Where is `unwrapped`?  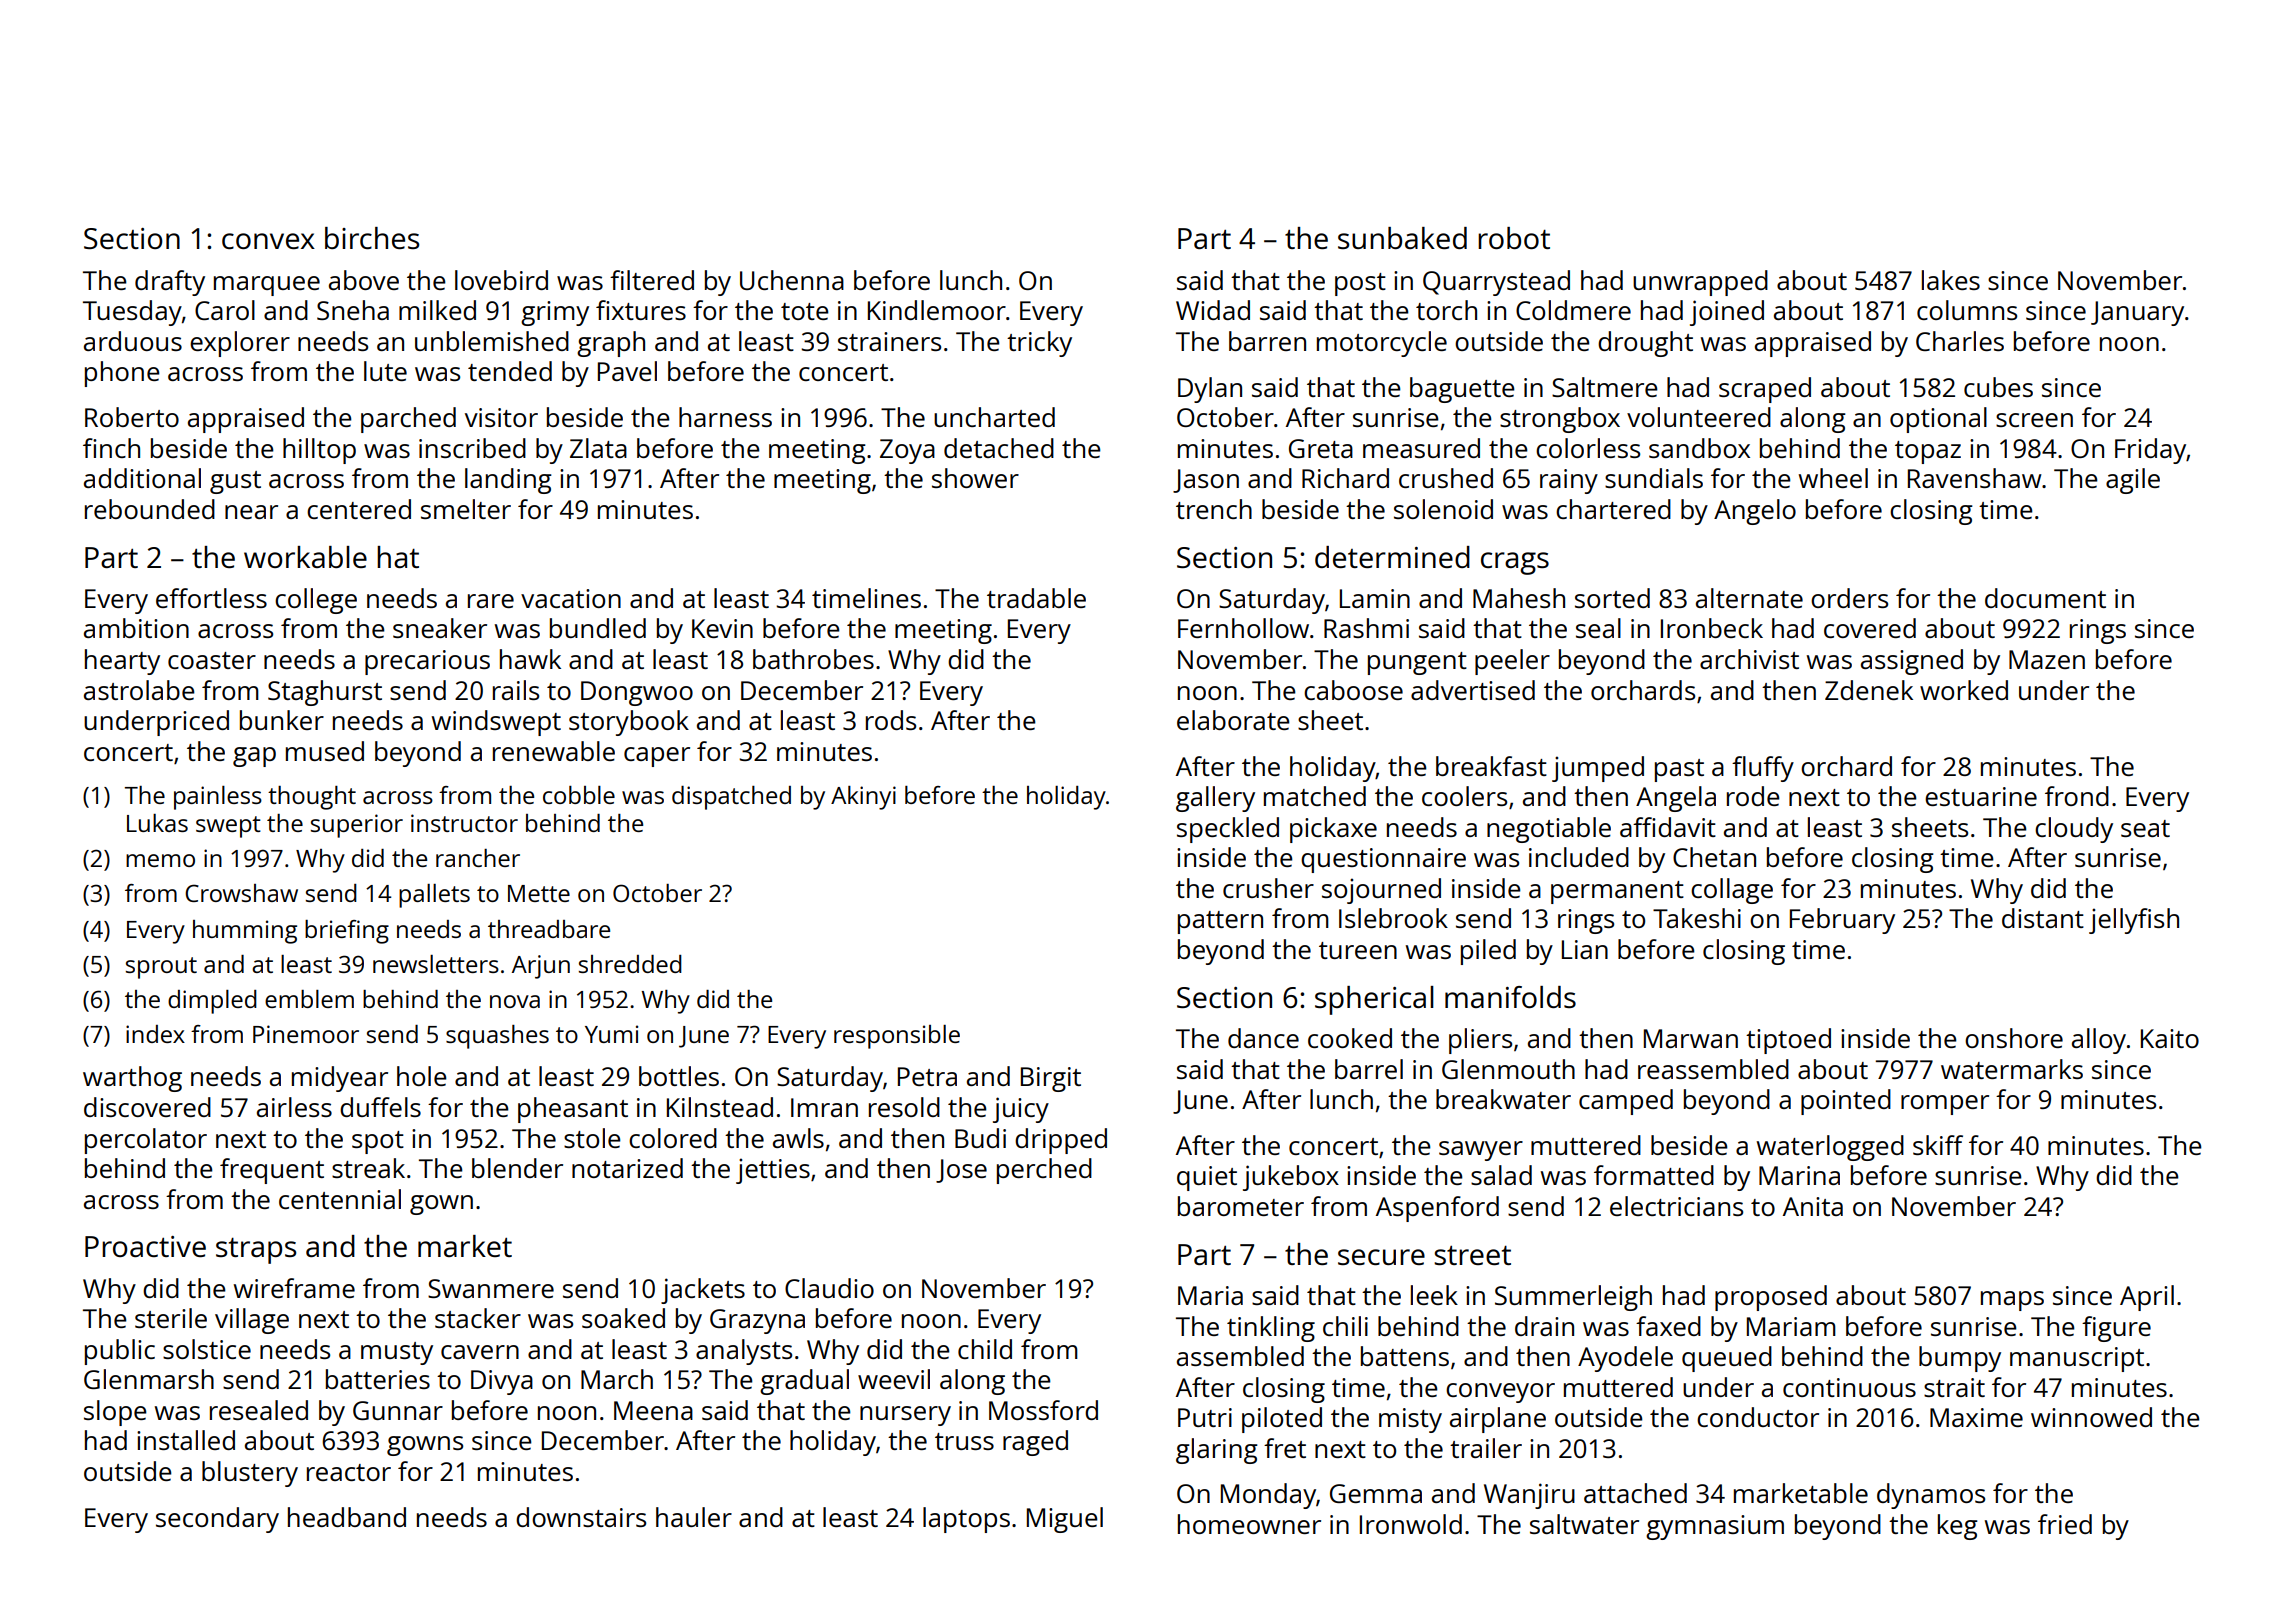 unwrapped is located at coordinates (1700, 283).
